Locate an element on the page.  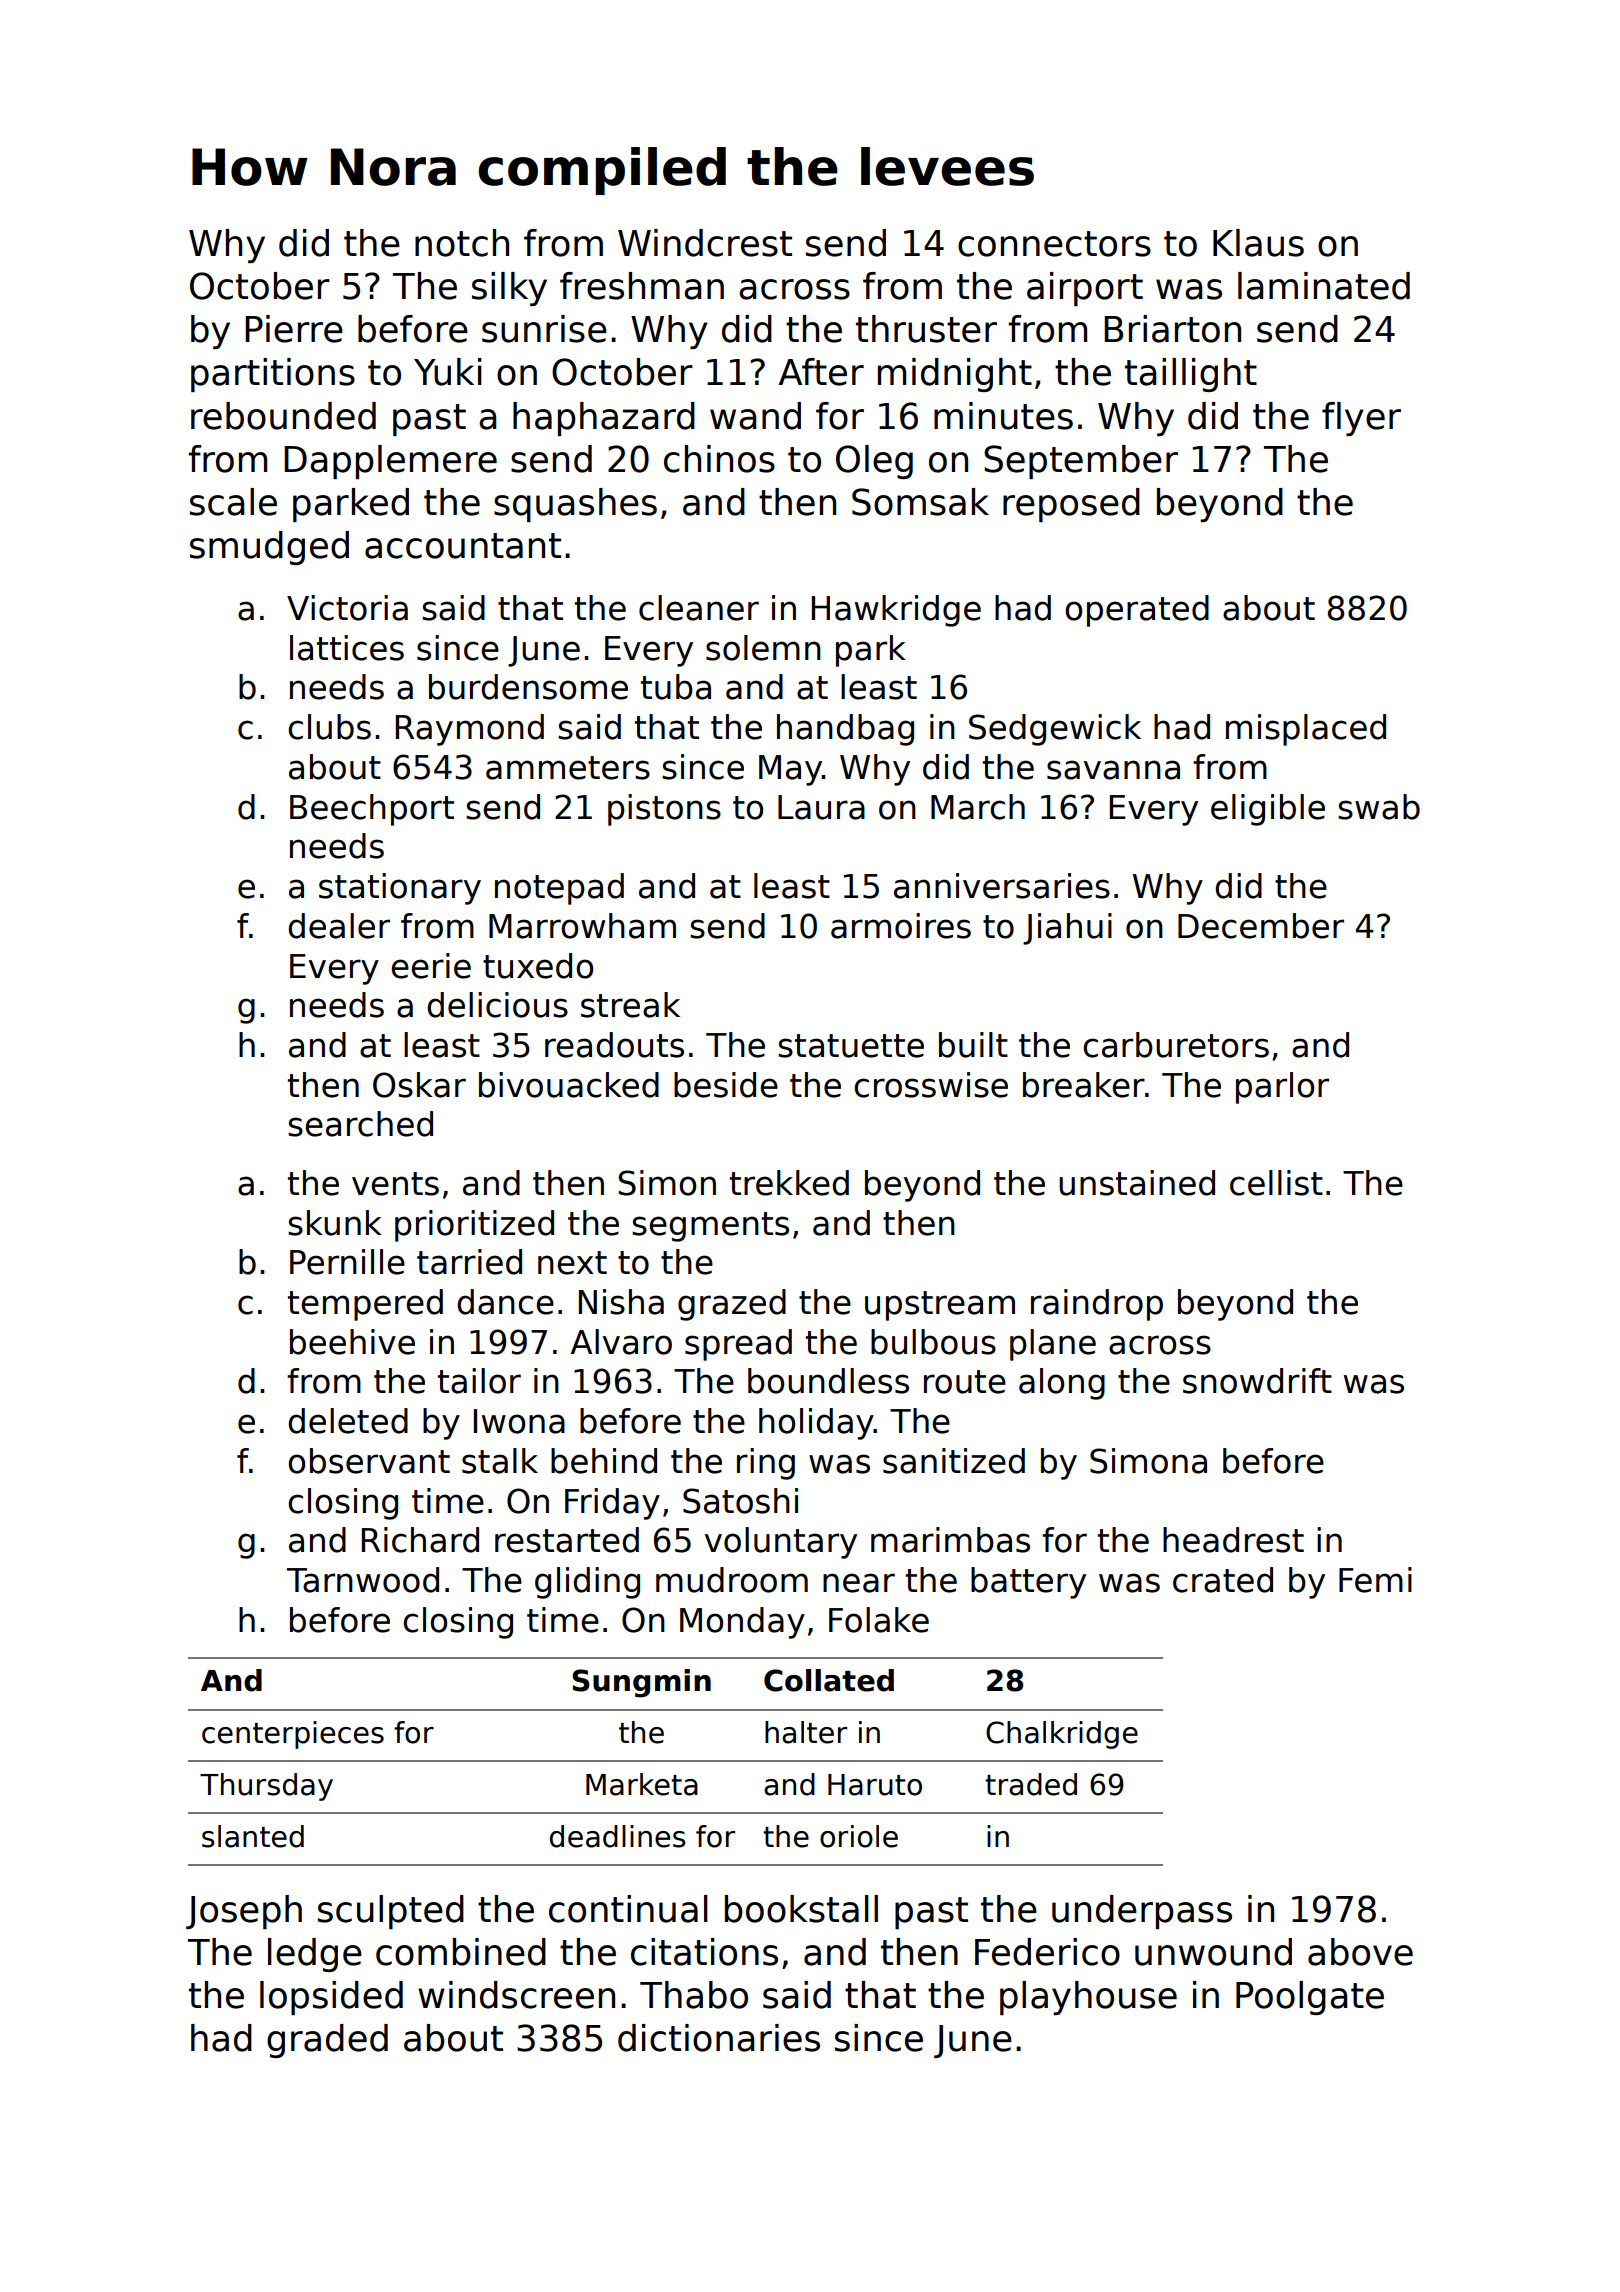
combined is located at coordinates (461, 1952).
